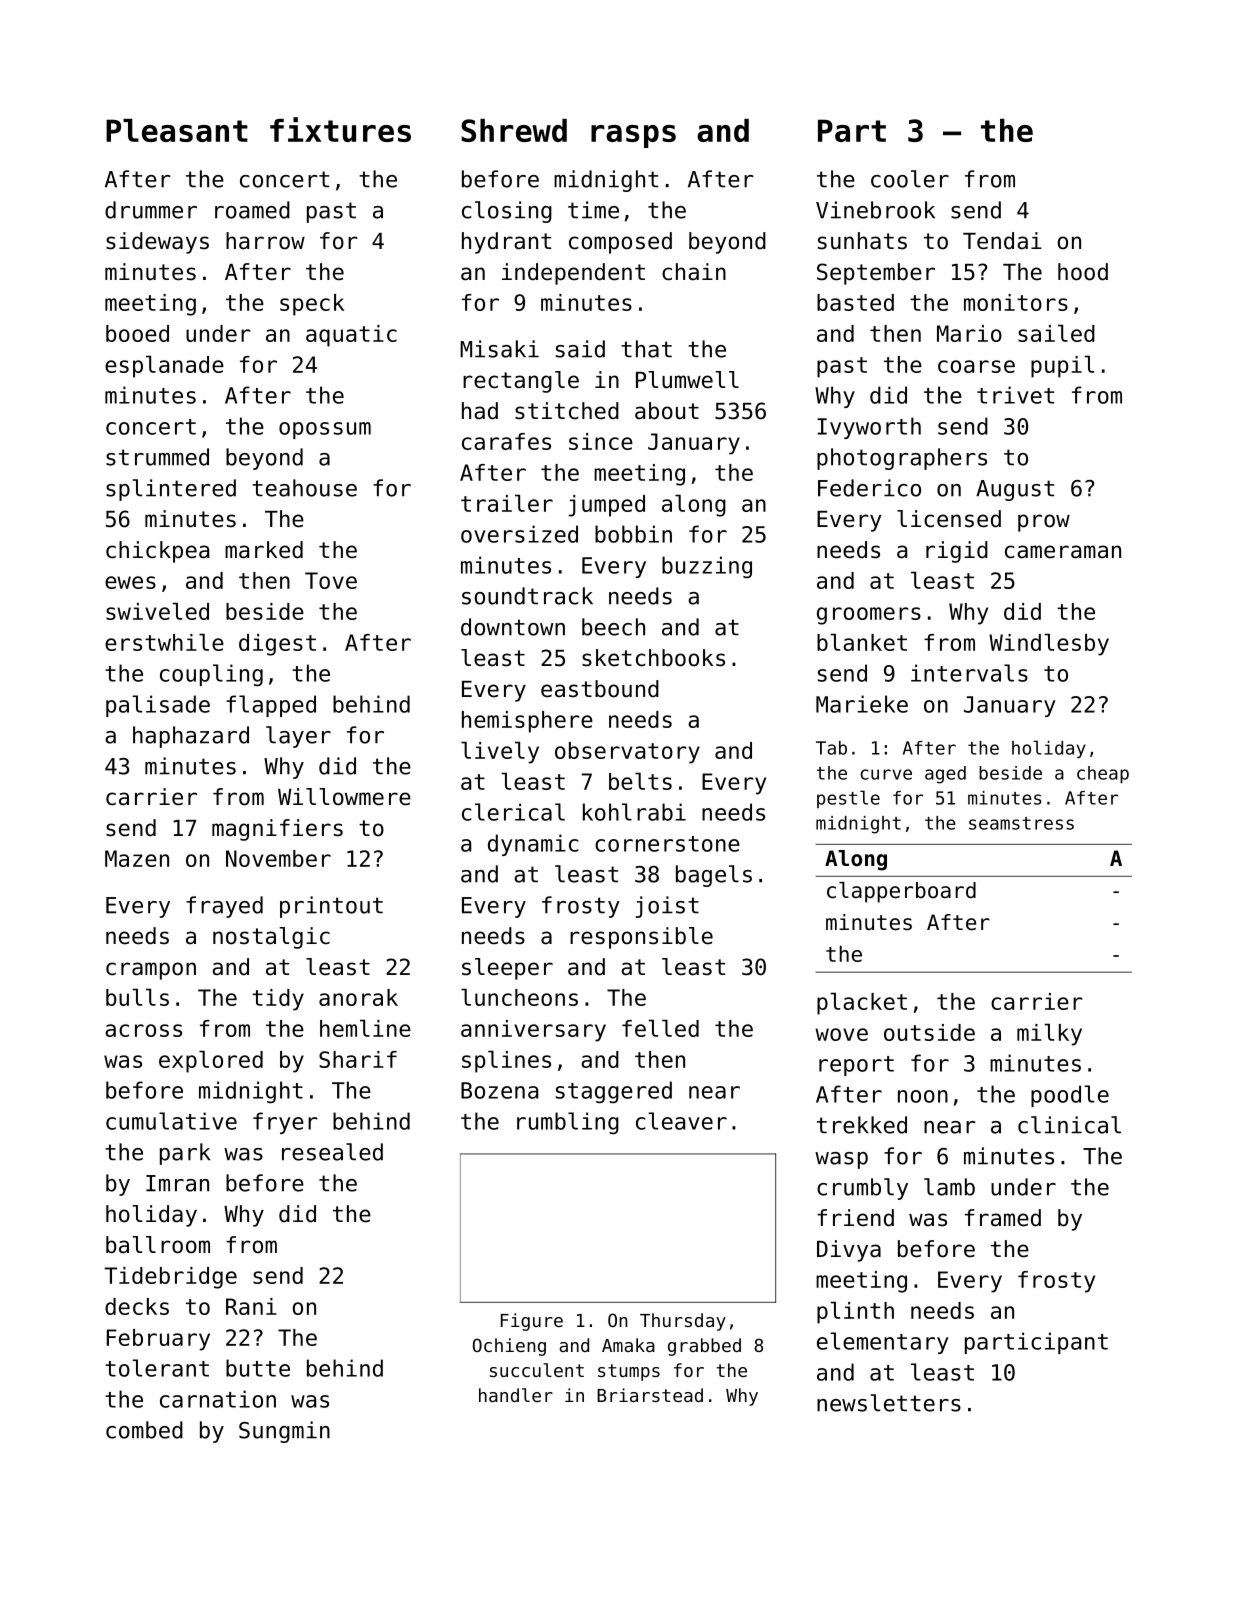 Image resolution: width=1236 pixels, height=1600 pixels. I want to click on pupil, so click(1062, 366).
